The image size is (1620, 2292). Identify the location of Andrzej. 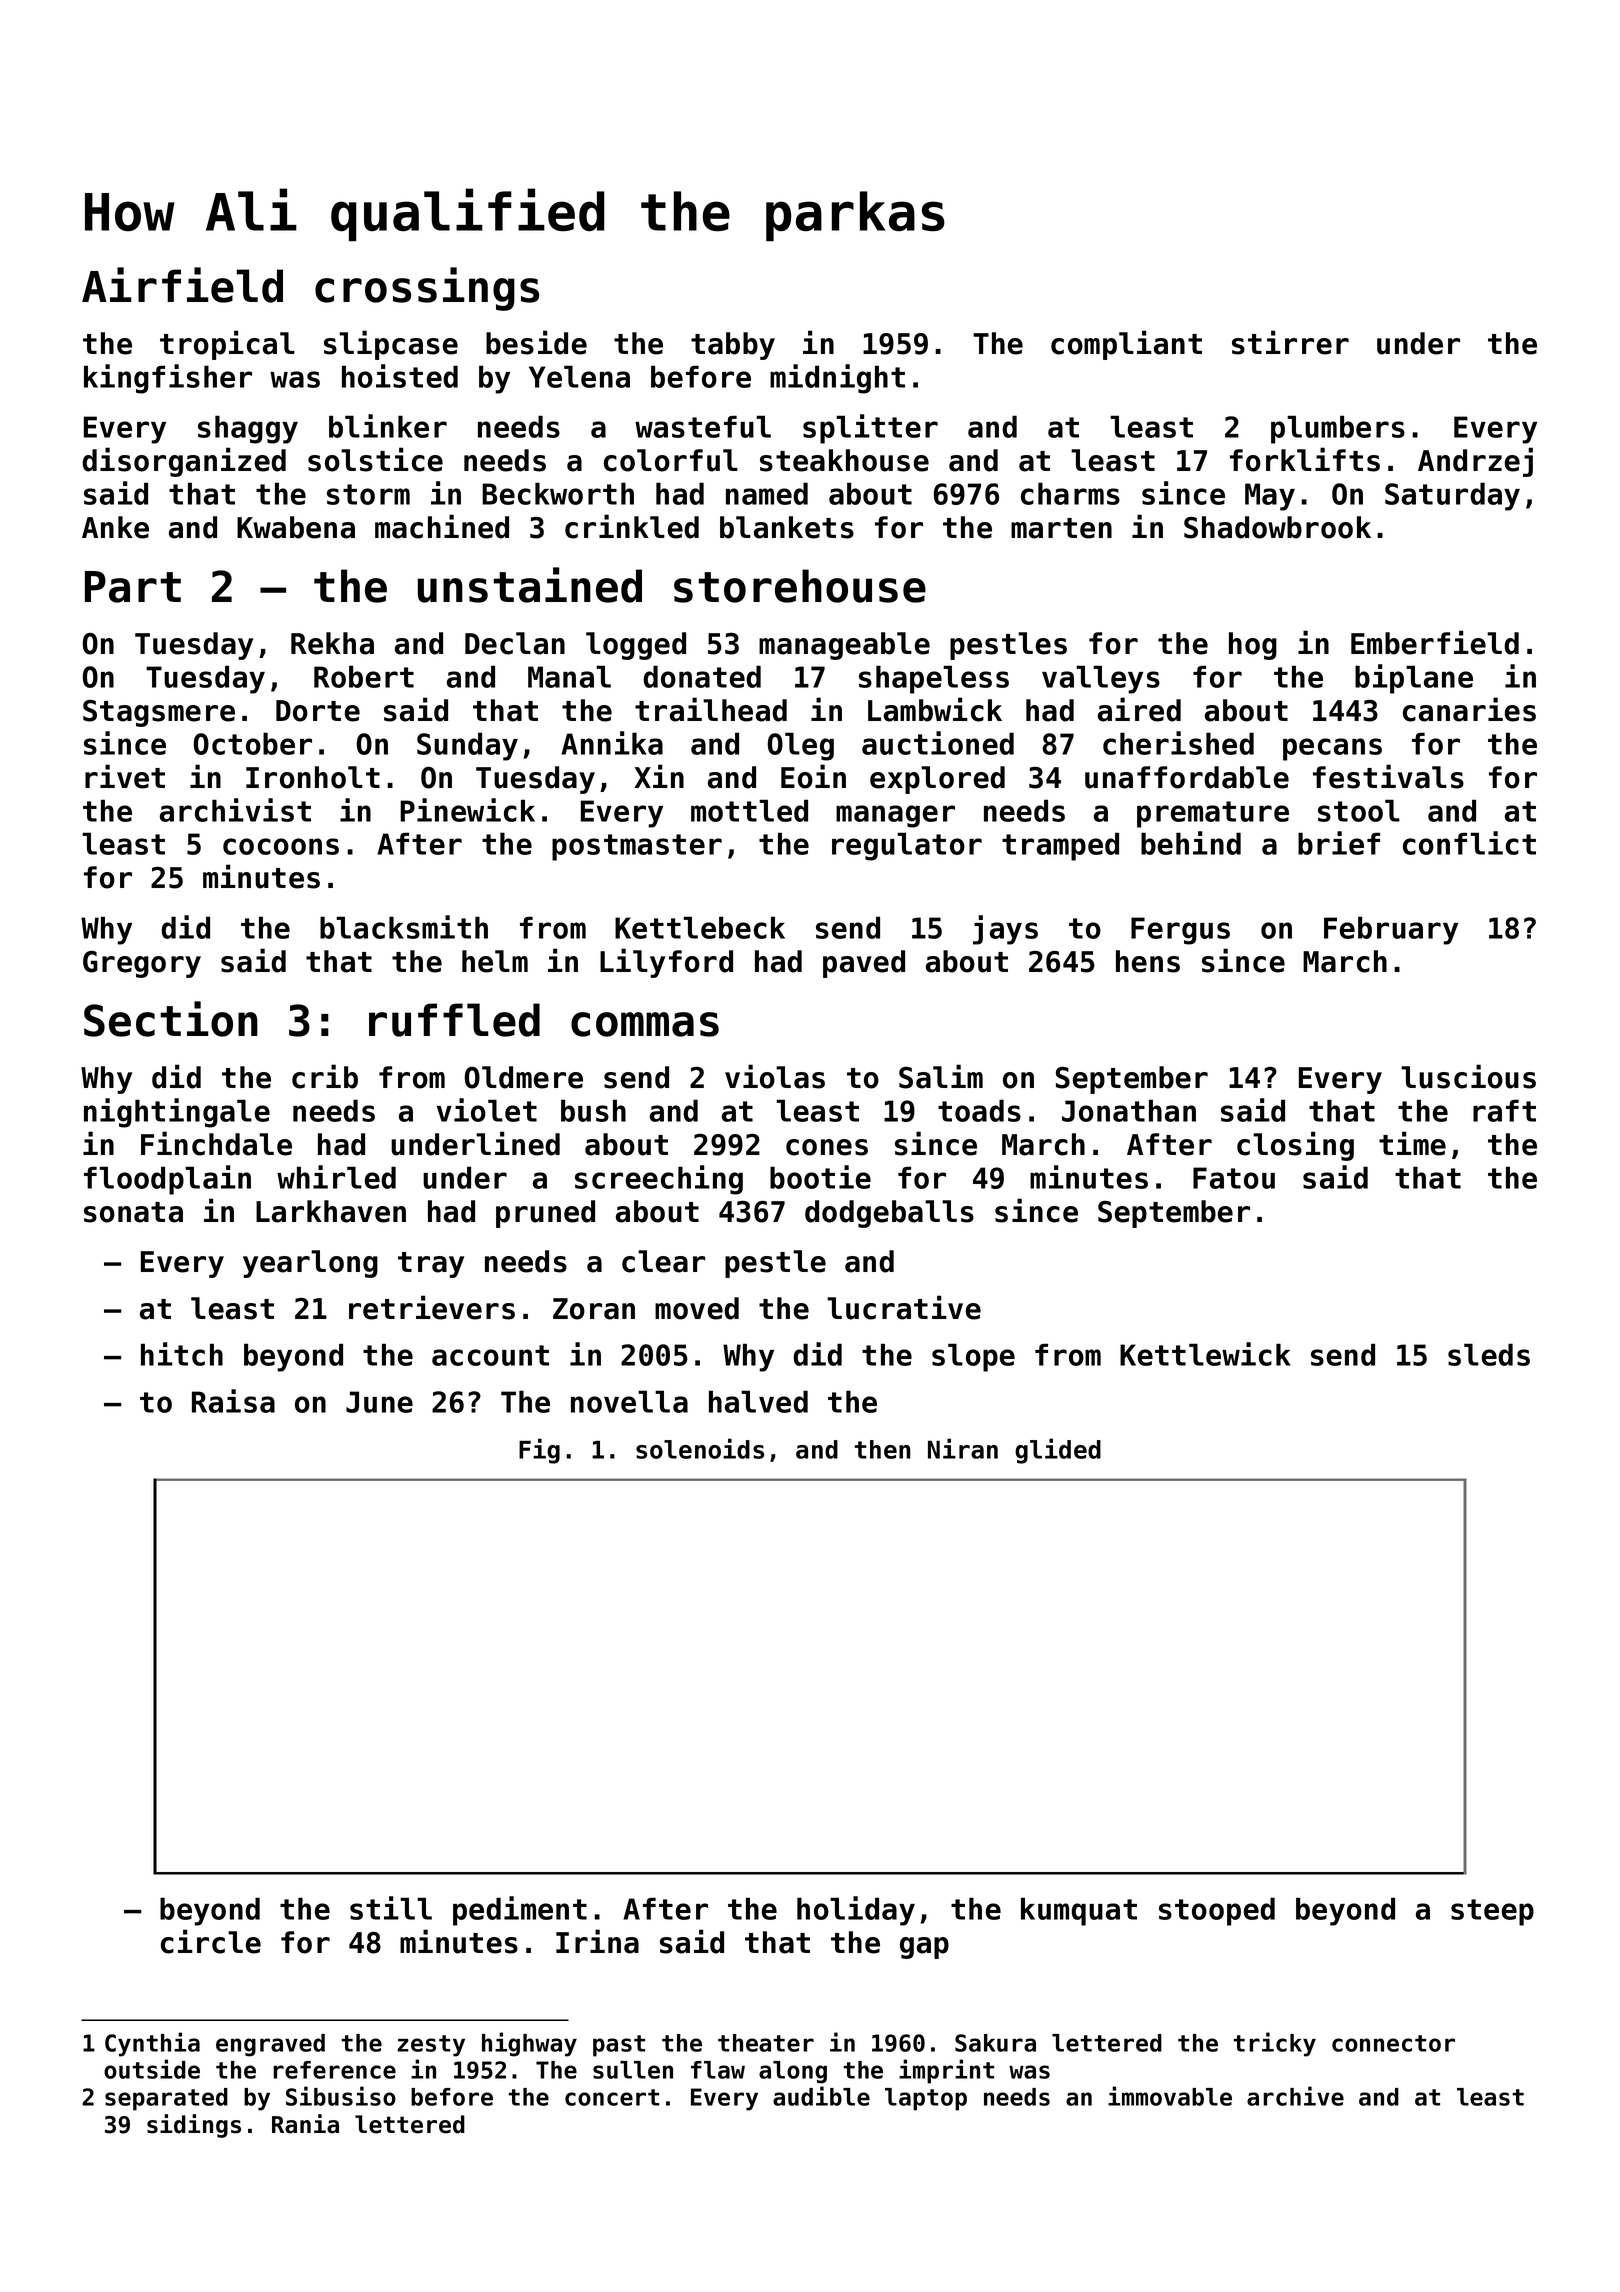
(1475, 462).
